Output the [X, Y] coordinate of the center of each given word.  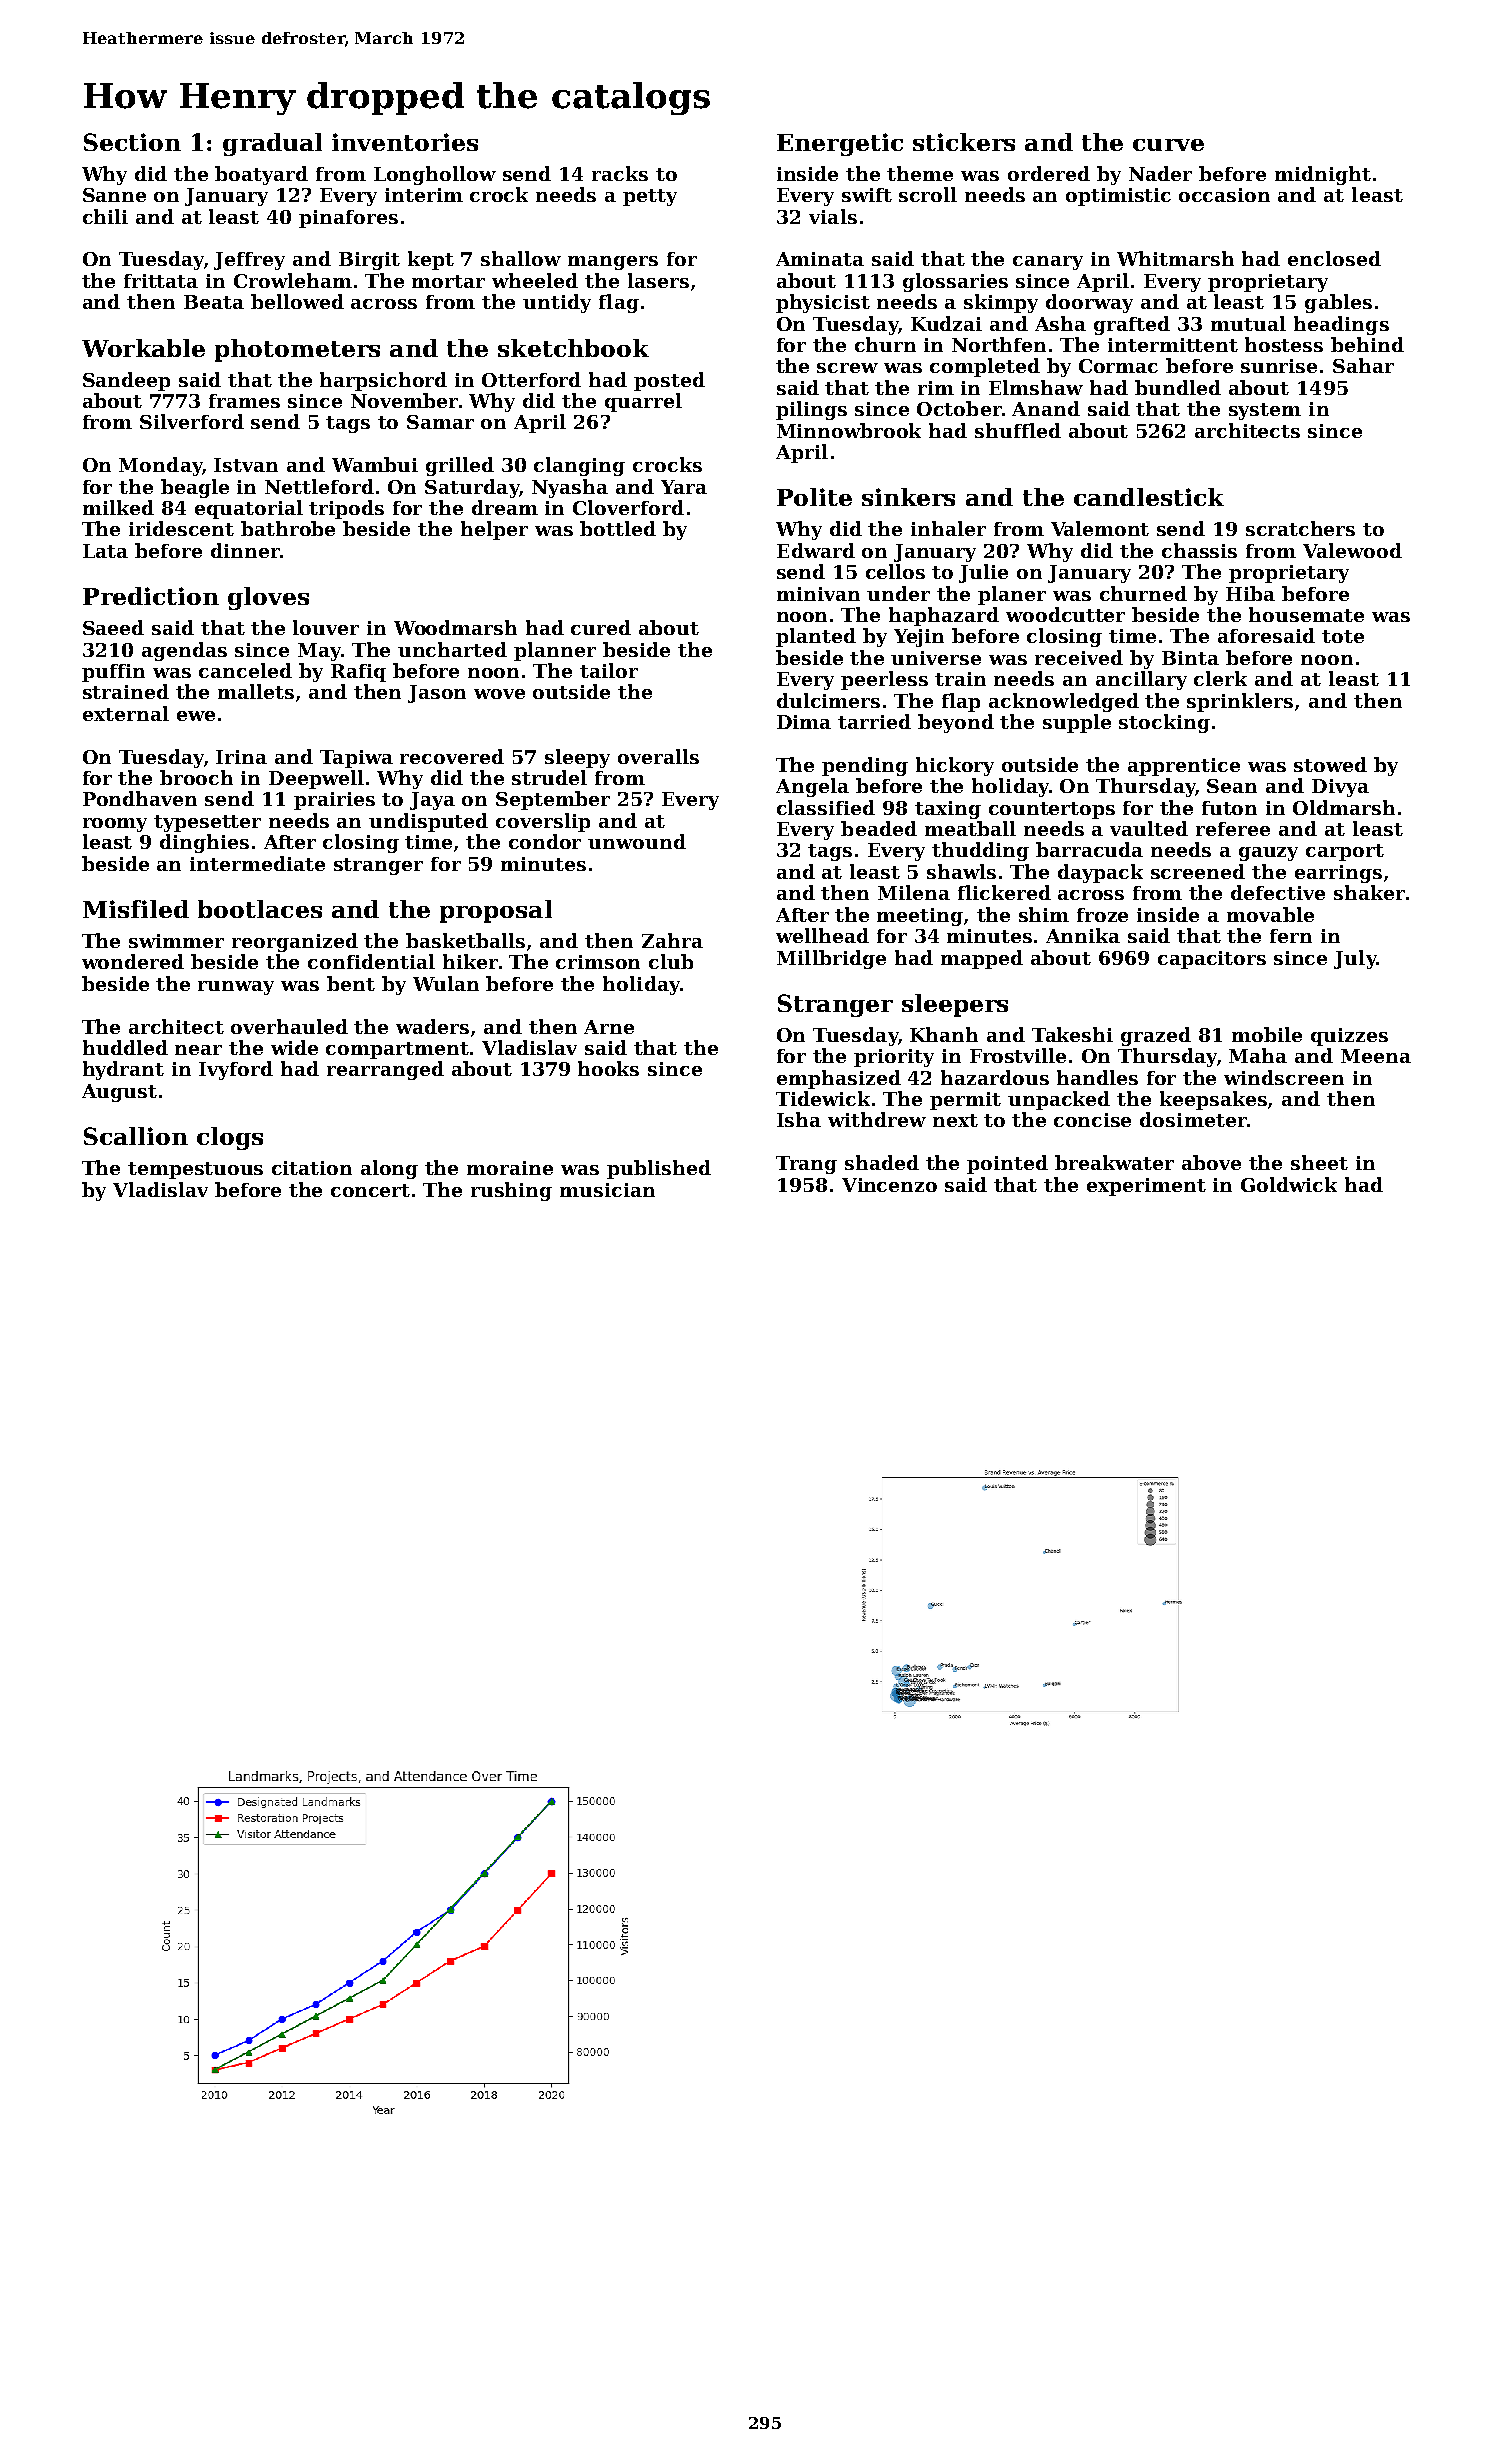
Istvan [246, 465]
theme [920, 173]
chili [105, 216]
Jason [437, 694]
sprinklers [1240, 702]
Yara [684, 487]
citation [312, 1168]
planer [1012, 595]
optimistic [1118, 197]
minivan [818, 594]
